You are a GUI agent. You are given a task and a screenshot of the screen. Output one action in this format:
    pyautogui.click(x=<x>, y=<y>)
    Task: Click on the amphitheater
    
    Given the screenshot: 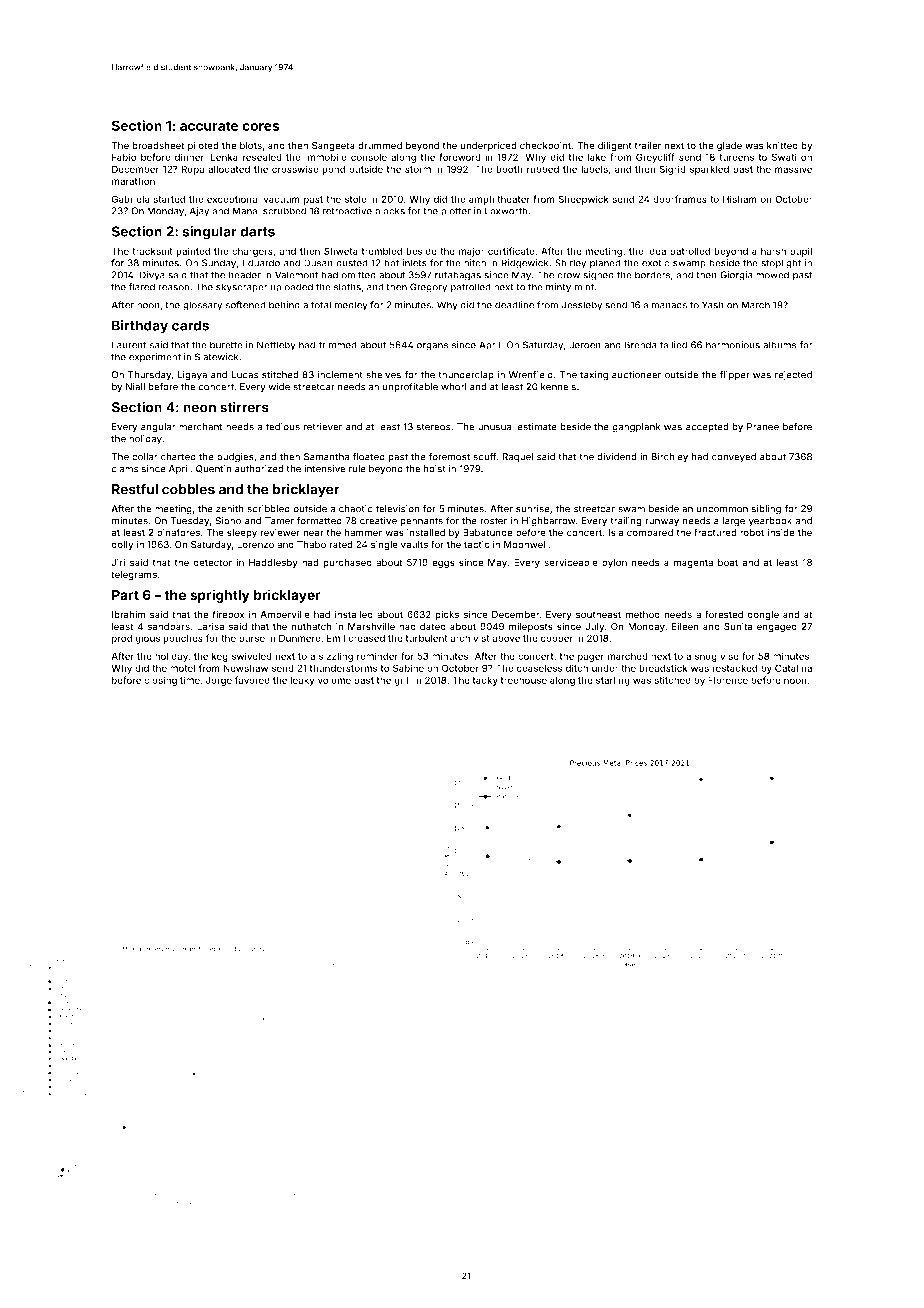 What is the action you would take?
    pyautogui.click(x=499, y=200)
